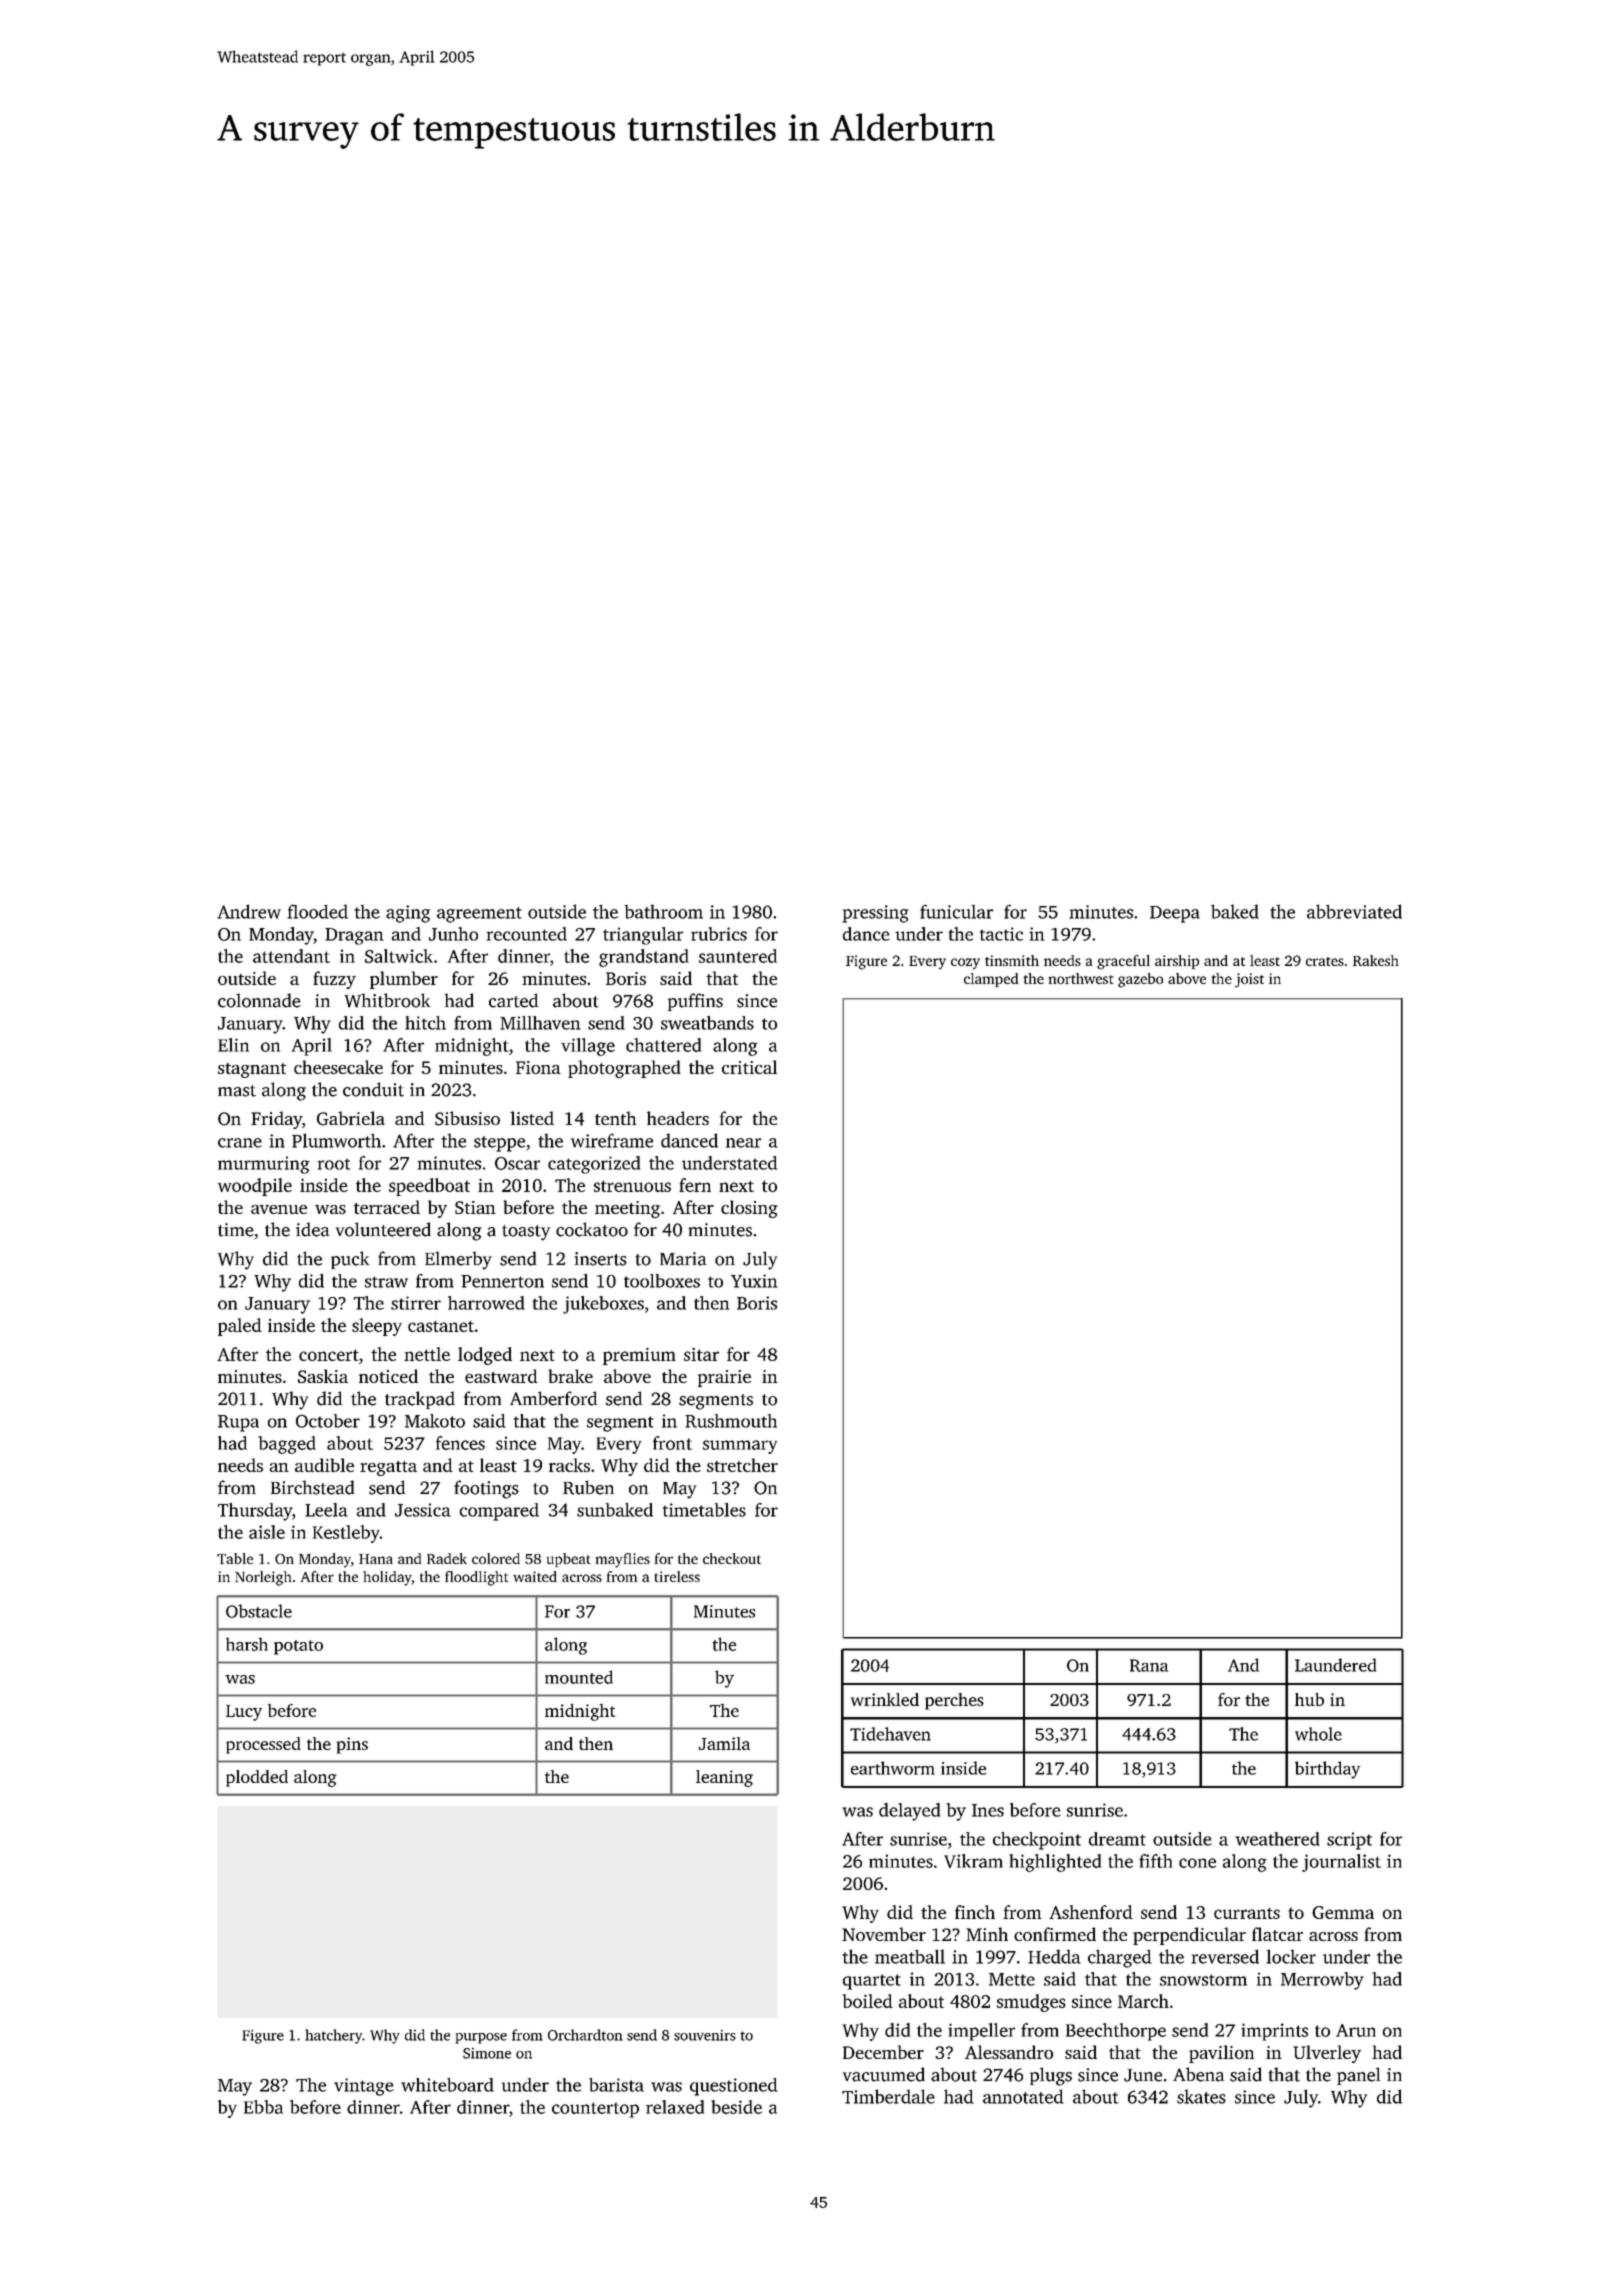  What do you see at coordinates (991, 980) in the screenshot?
I see `clamped` at bounding box center [991, 980].
